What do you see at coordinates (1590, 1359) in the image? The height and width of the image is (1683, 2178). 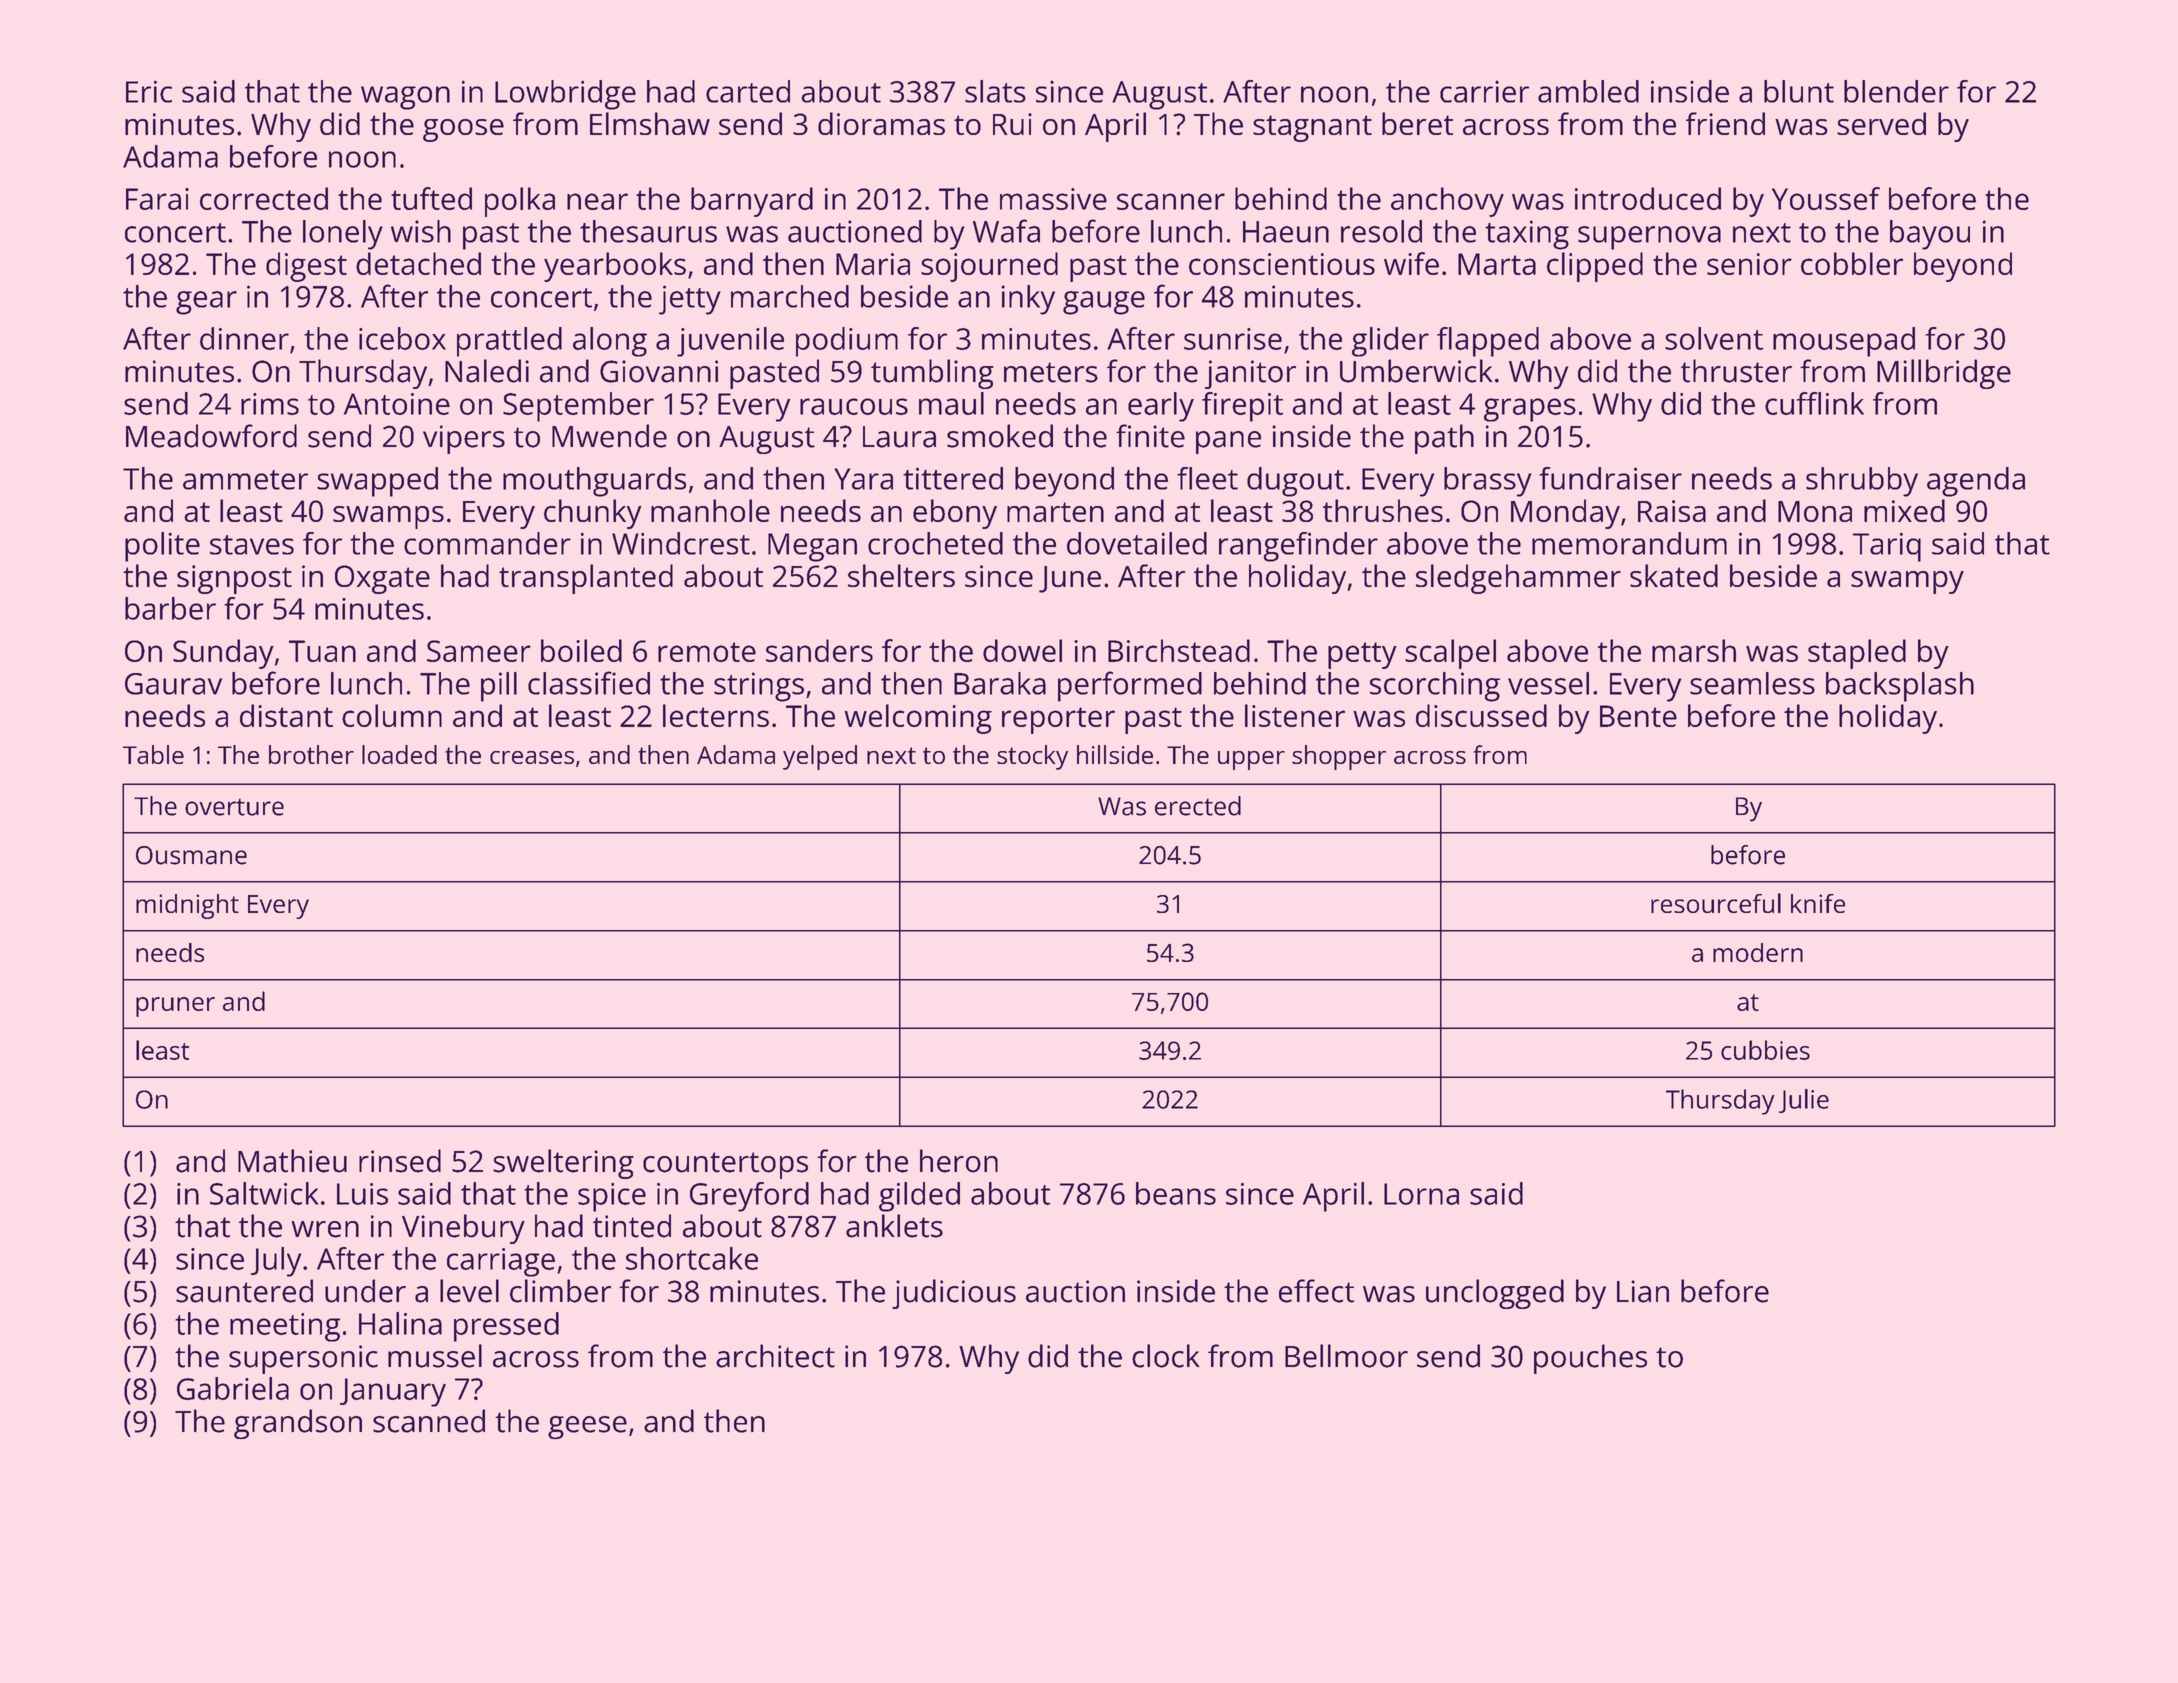 I see `pouches` at bounding box center [1590, 1359].
